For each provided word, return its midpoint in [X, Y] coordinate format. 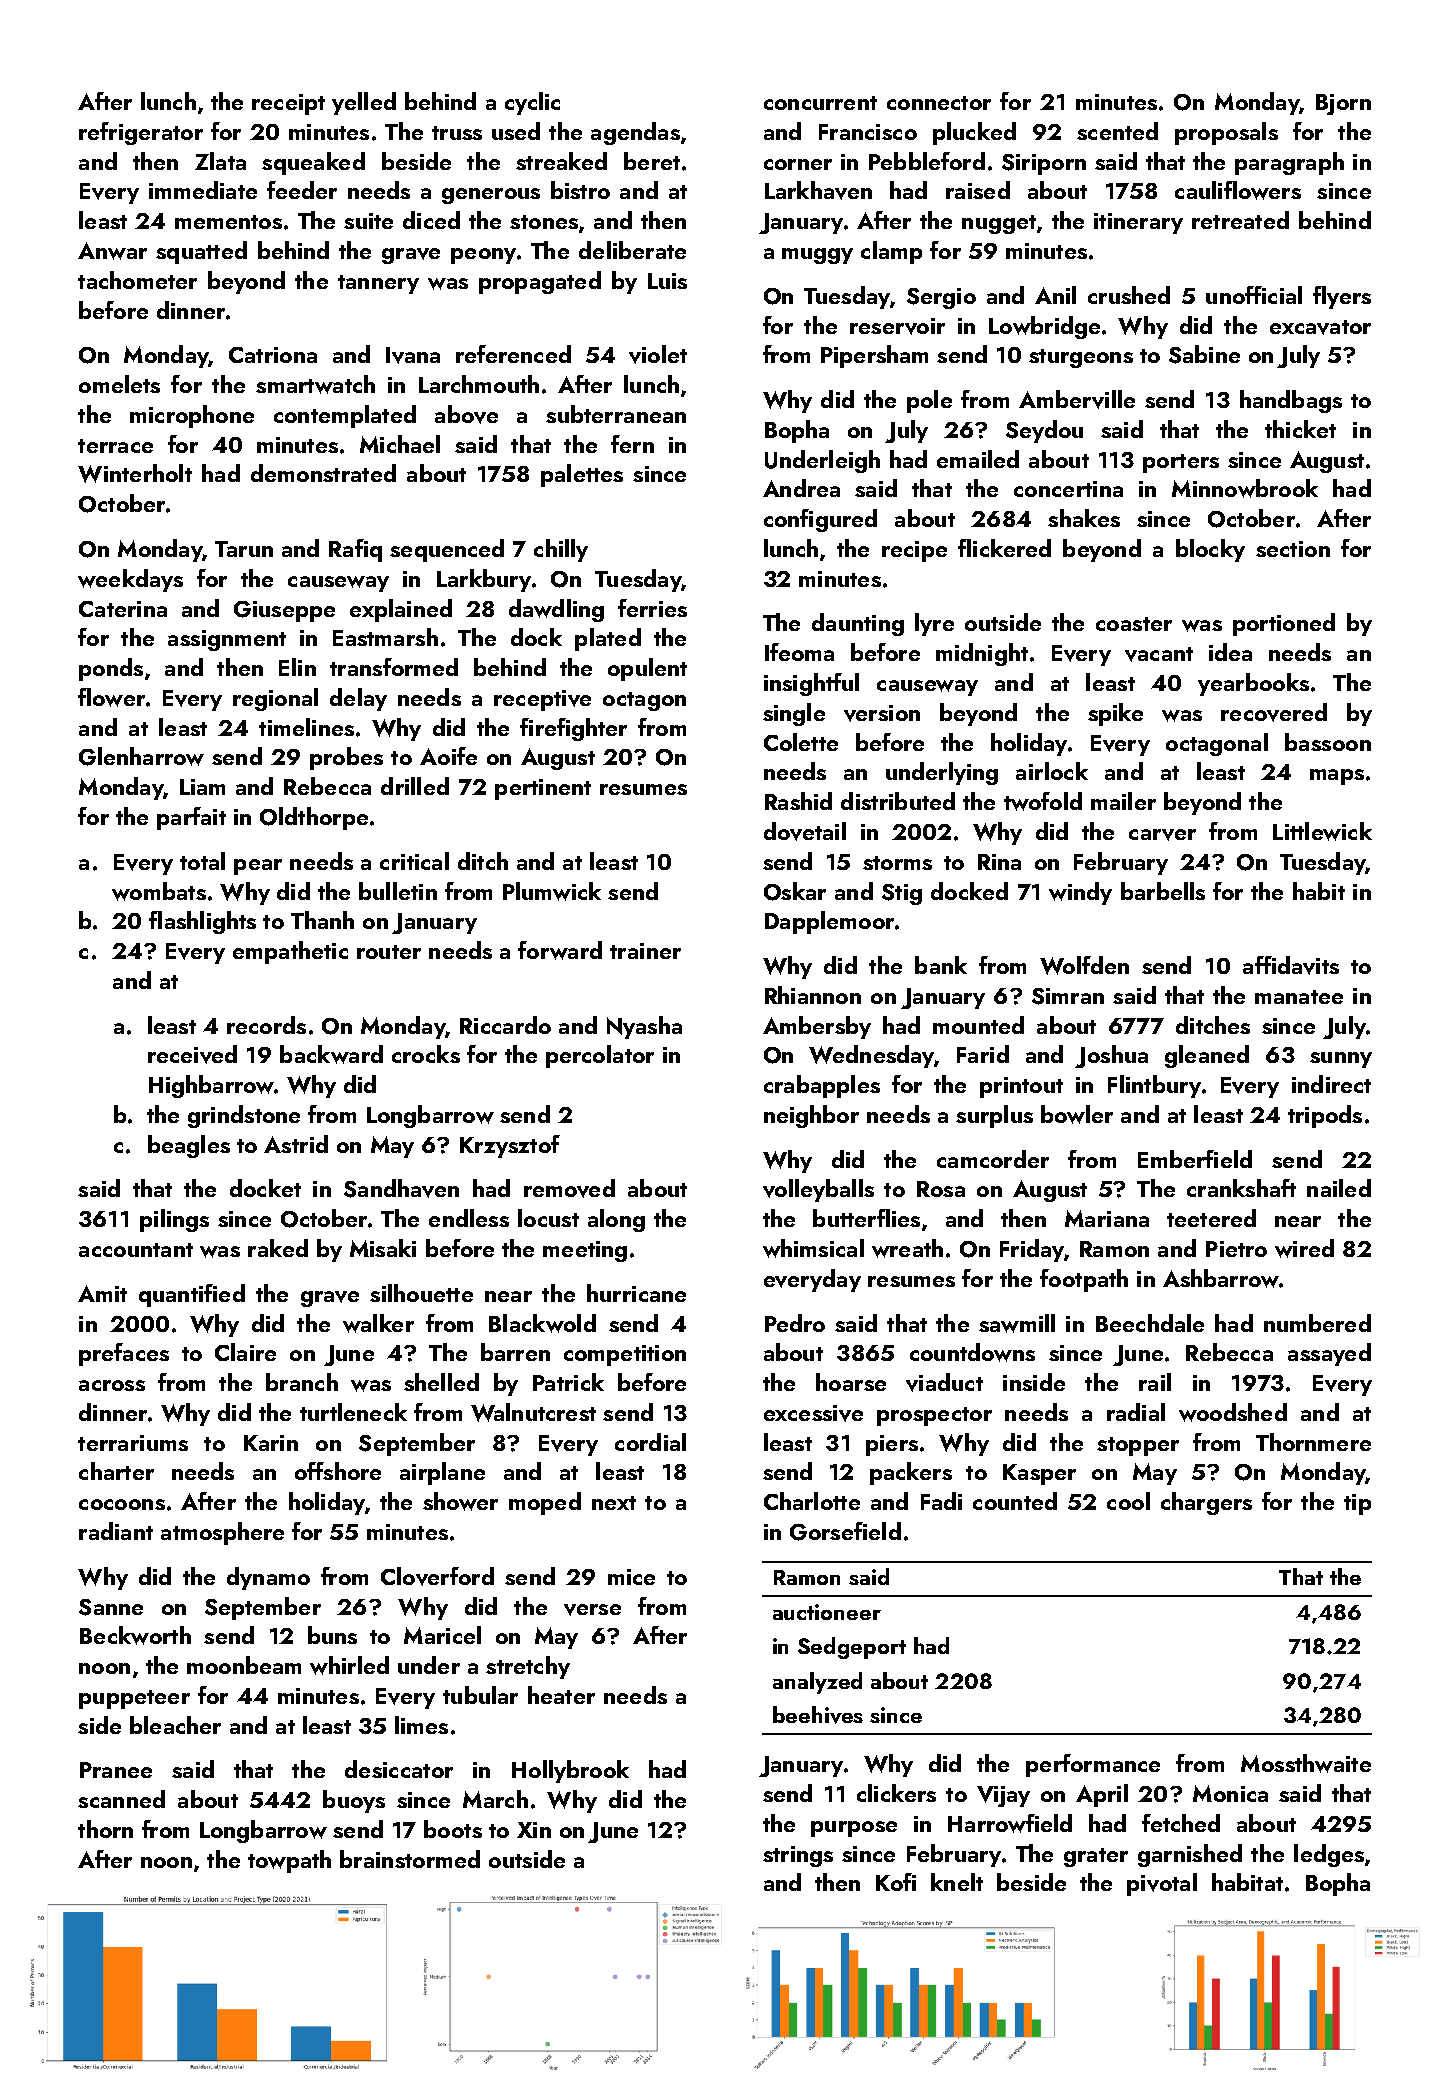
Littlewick [1322, 831]
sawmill [1017, 1323]
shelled [441, 1382]
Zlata [220, 161]
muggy [817, 256]
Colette [801, 742]
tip [1357, 1504]
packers [911, 1473]
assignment [227, 640]
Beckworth [135, 1635]
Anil [1055, 295]
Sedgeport [852, 1648]
